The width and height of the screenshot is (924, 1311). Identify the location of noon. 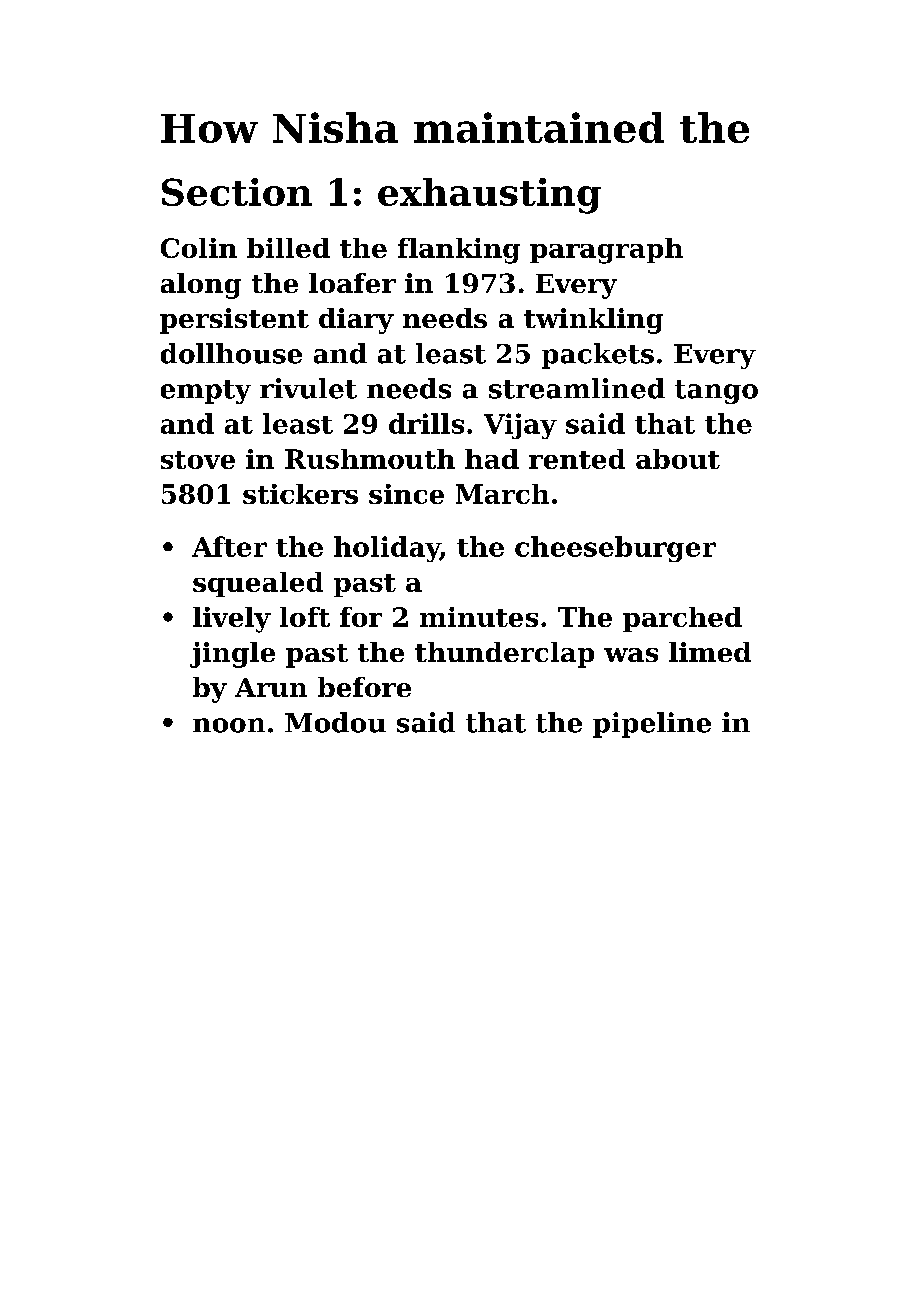
(229, 725).
